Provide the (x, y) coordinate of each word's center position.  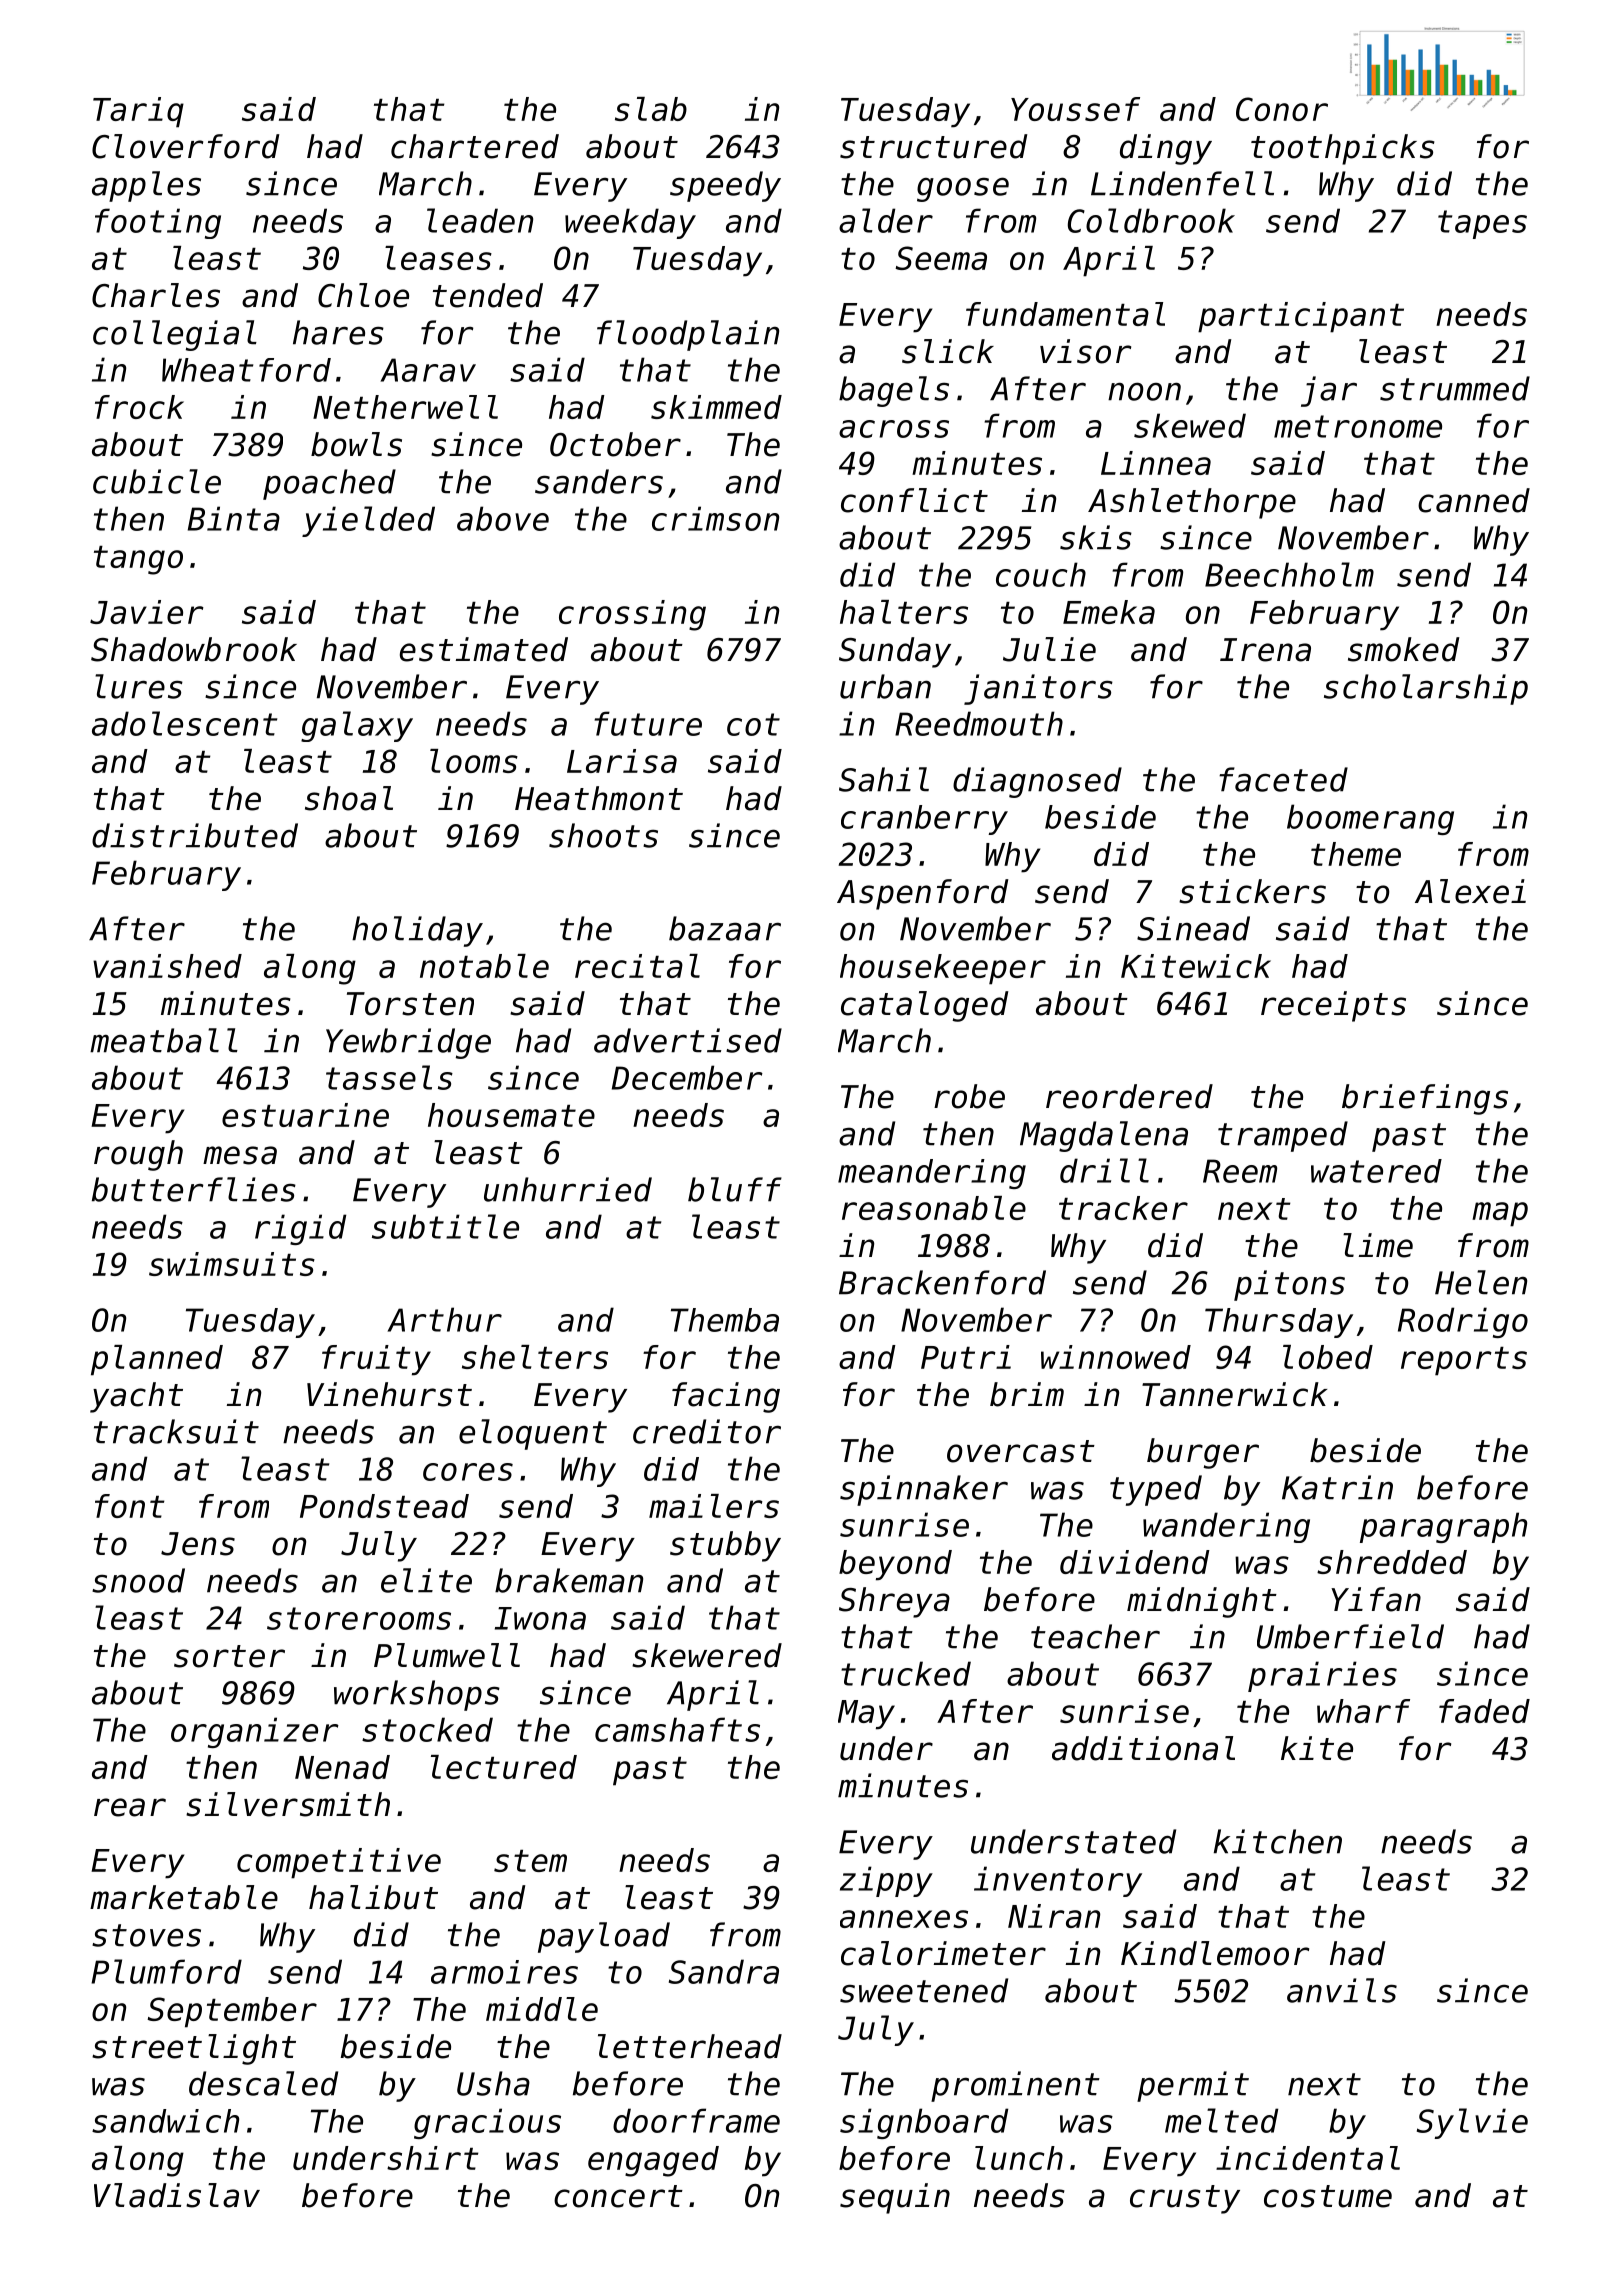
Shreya (894, 1602)
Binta (234, 518)
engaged (653, 2161)
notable (484, 966)
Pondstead (384, 1506)
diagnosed (1037, 782)
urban (885, 686)
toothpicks (1343, 149)
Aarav (428, 370)
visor (1085, 351)
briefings (1425, 1099)
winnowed (1116, 1357)
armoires (504, 1972)
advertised (688, 1040)
